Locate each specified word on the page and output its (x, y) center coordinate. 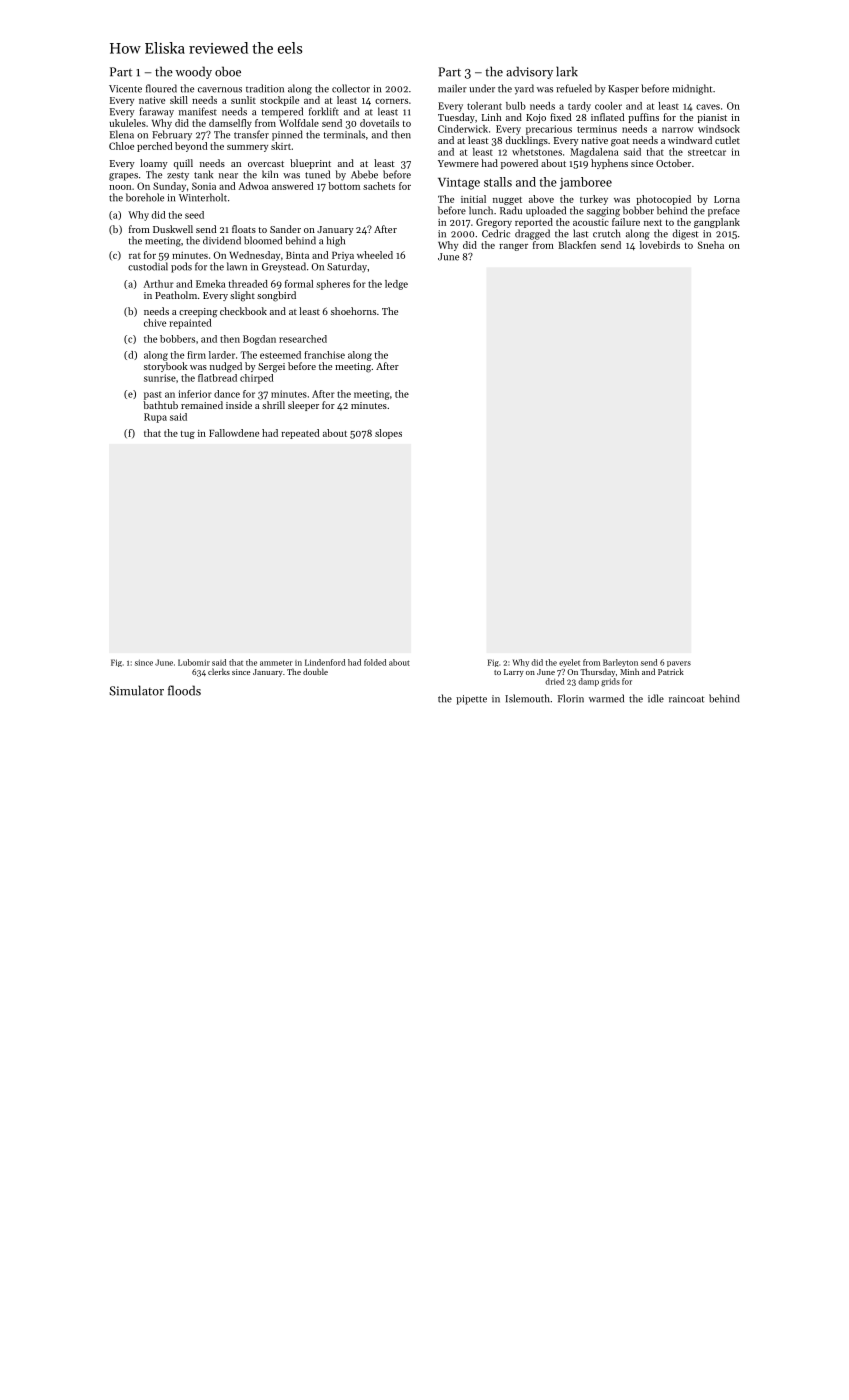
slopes (388, 434)
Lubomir (194, 662)
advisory (529, 72)
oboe (228, 71)
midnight (692, 89)
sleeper (303, 406)
